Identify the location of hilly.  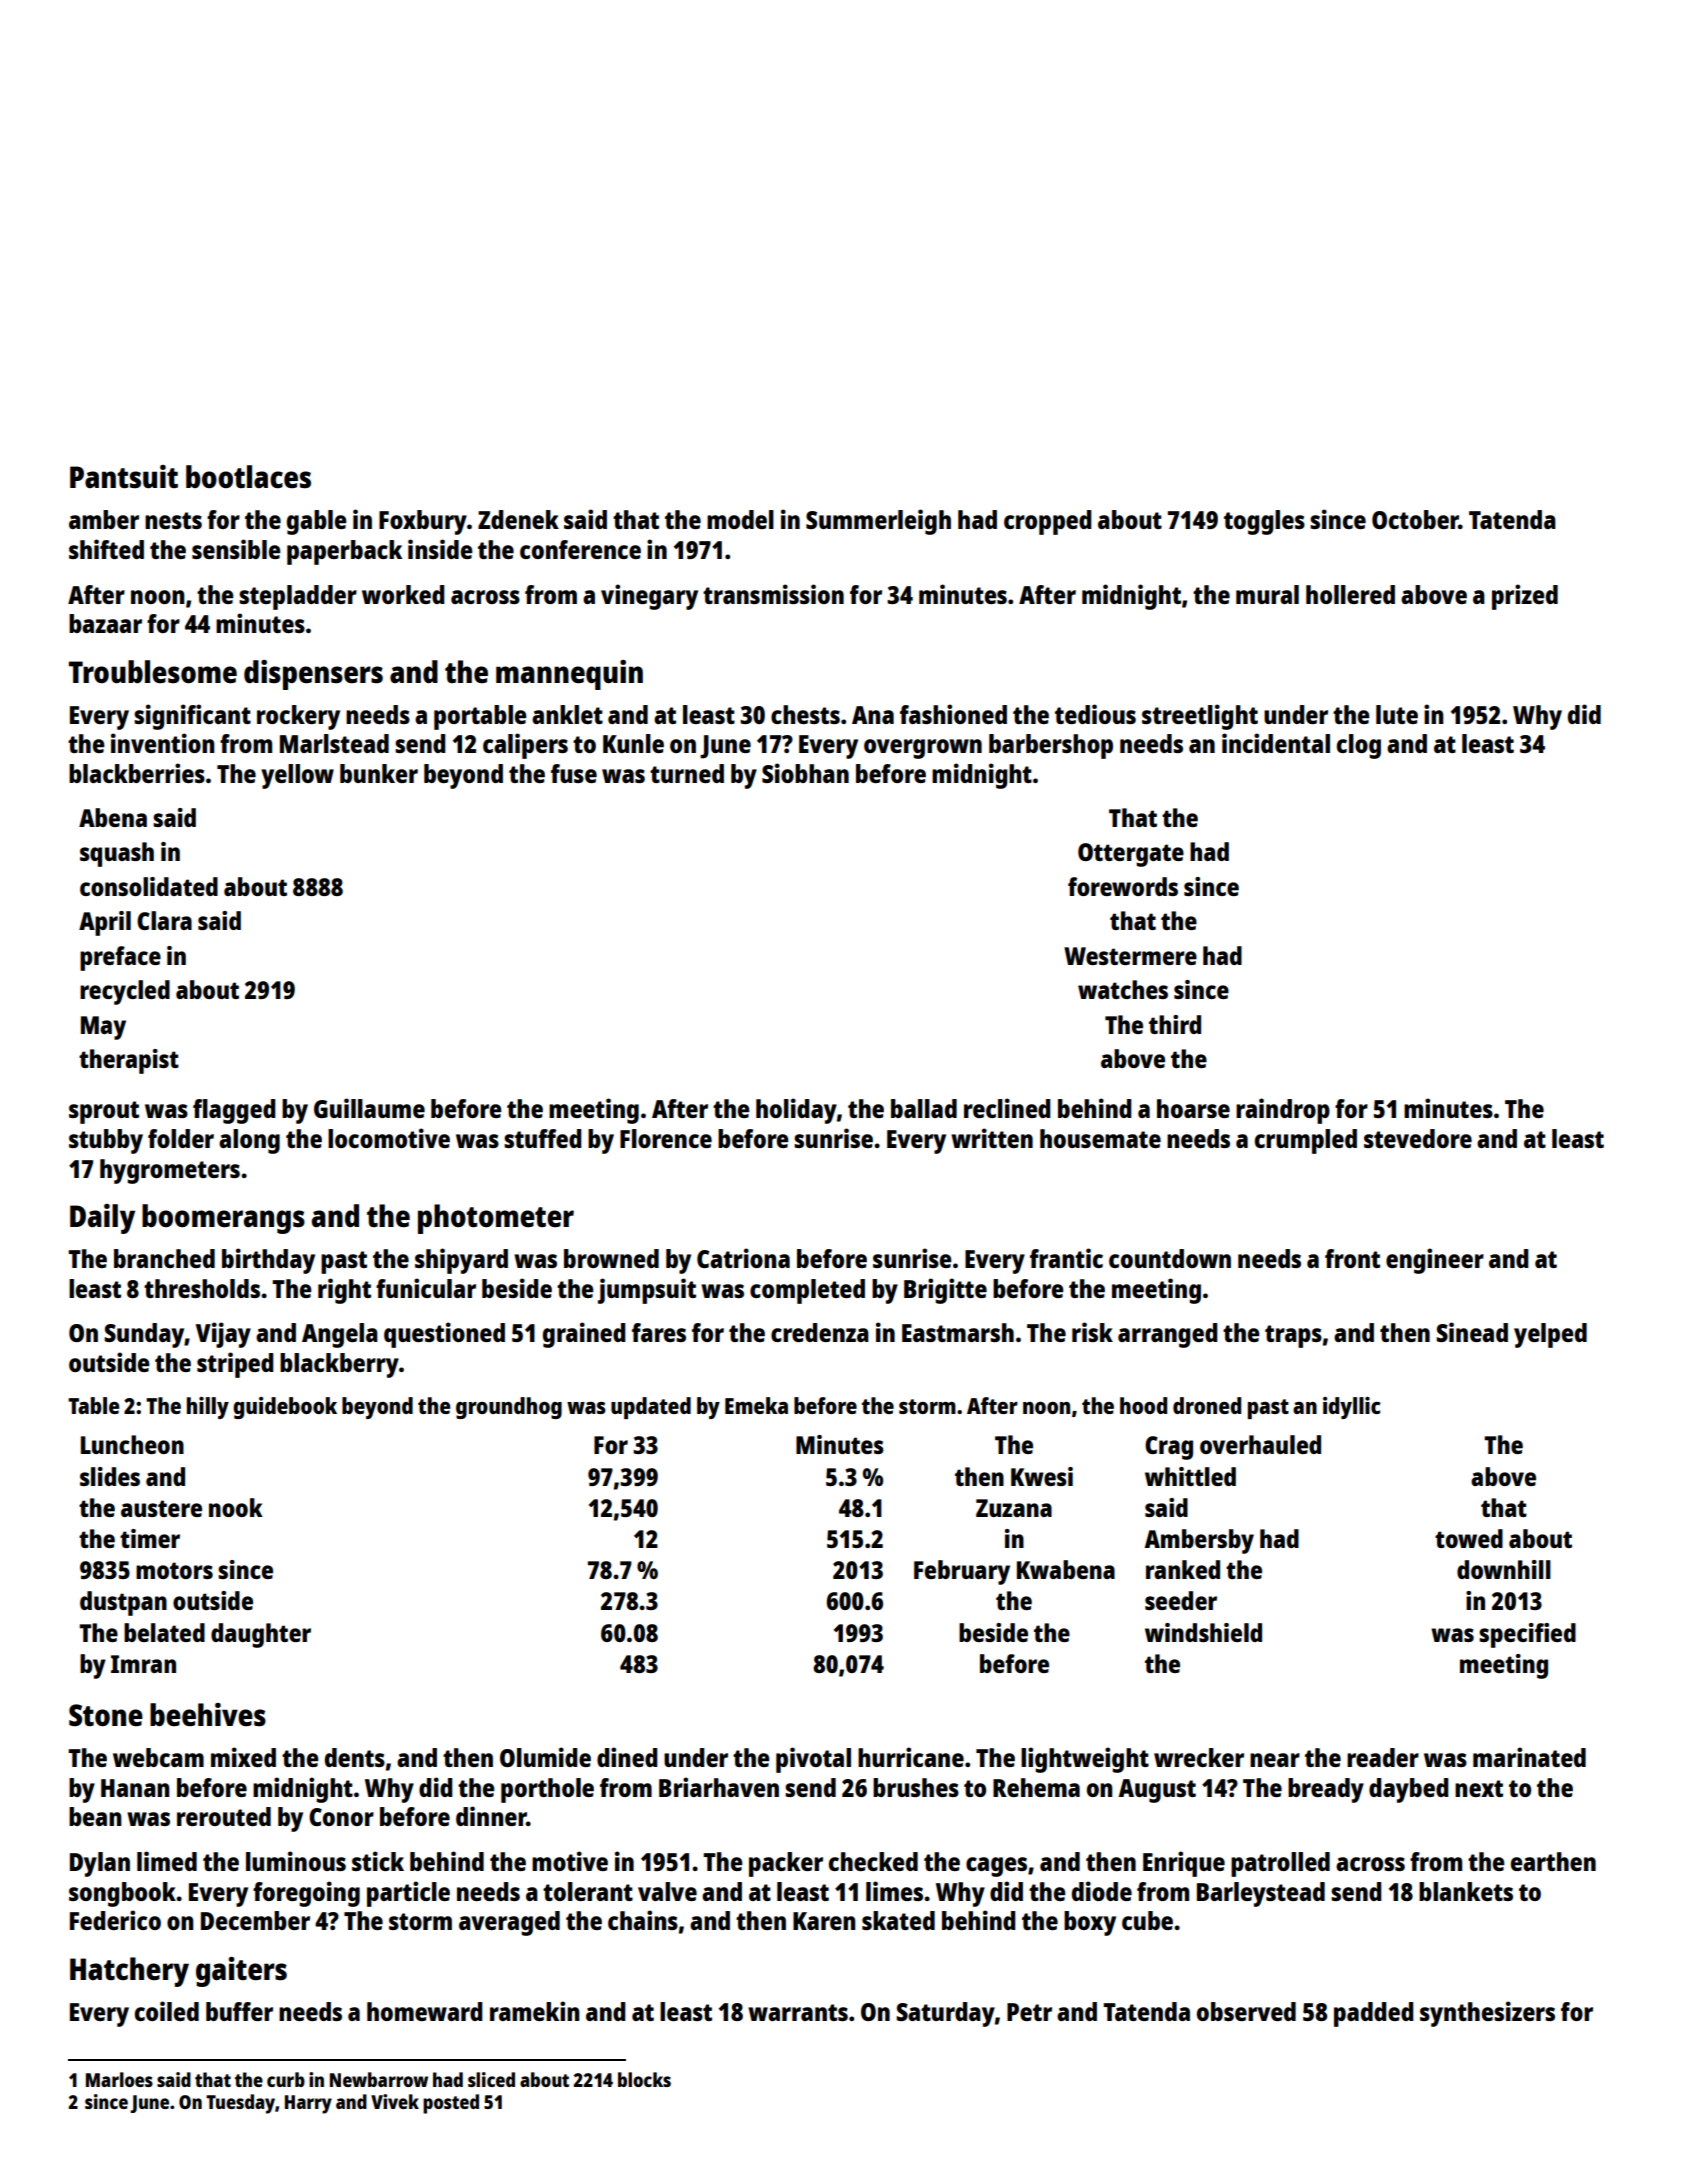
(208, 1408).
